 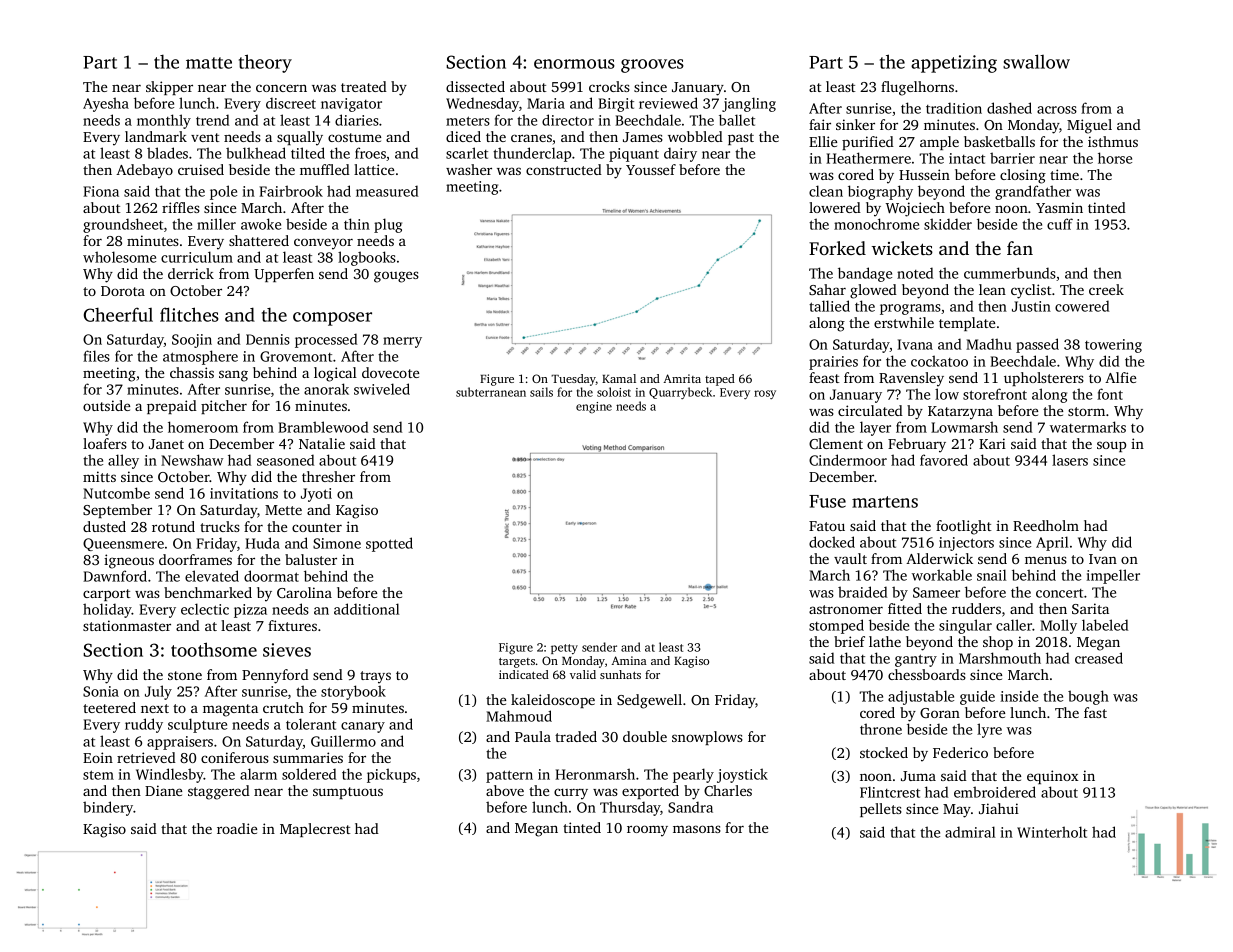 What do you see at coordinates (833, 363) in the image?
I see `prairies` at bounding box center [833, 363].
